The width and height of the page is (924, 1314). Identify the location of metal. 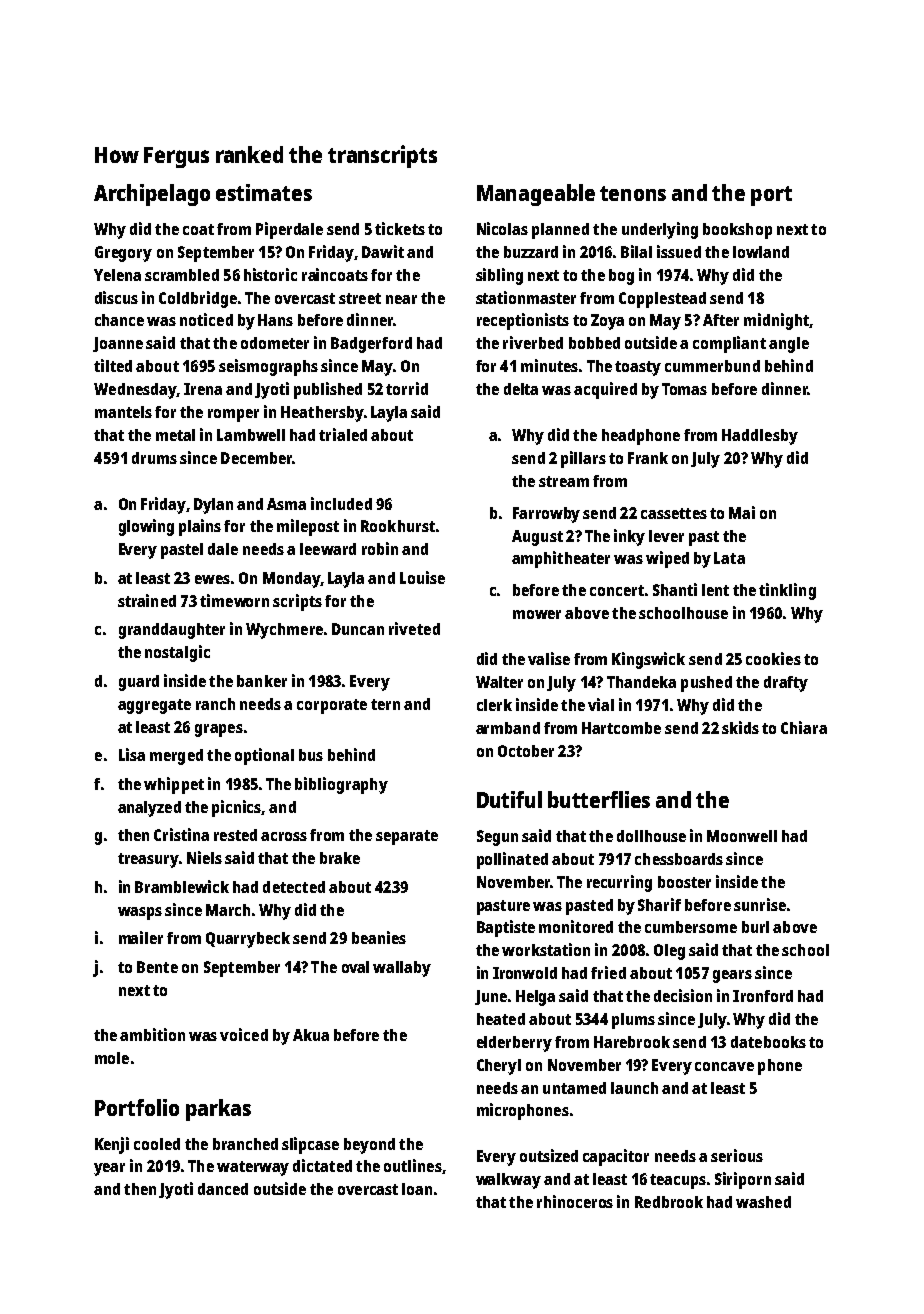
(175, 435).
